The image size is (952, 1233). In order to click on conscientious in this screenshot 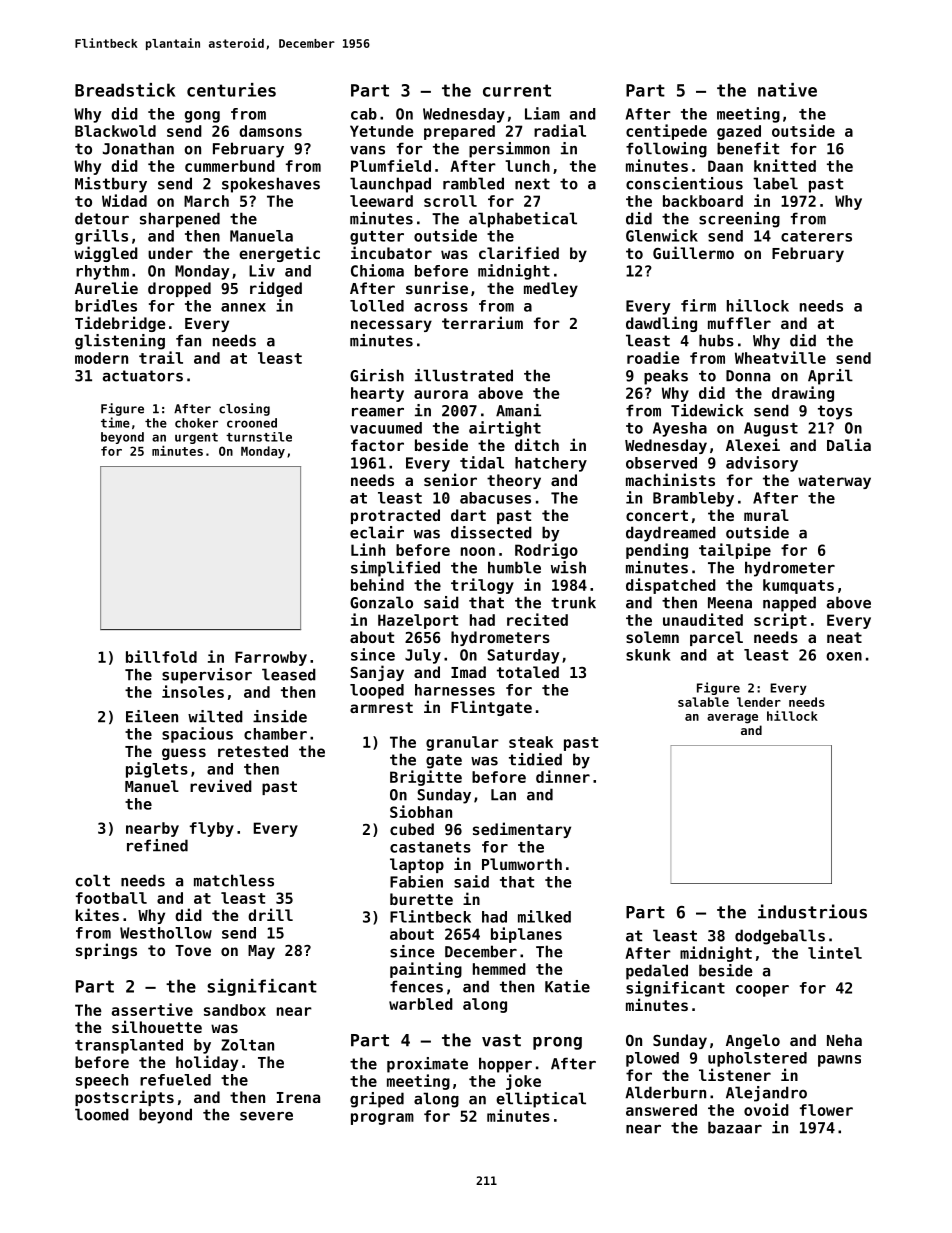, I will do `click(684, 183)`.
